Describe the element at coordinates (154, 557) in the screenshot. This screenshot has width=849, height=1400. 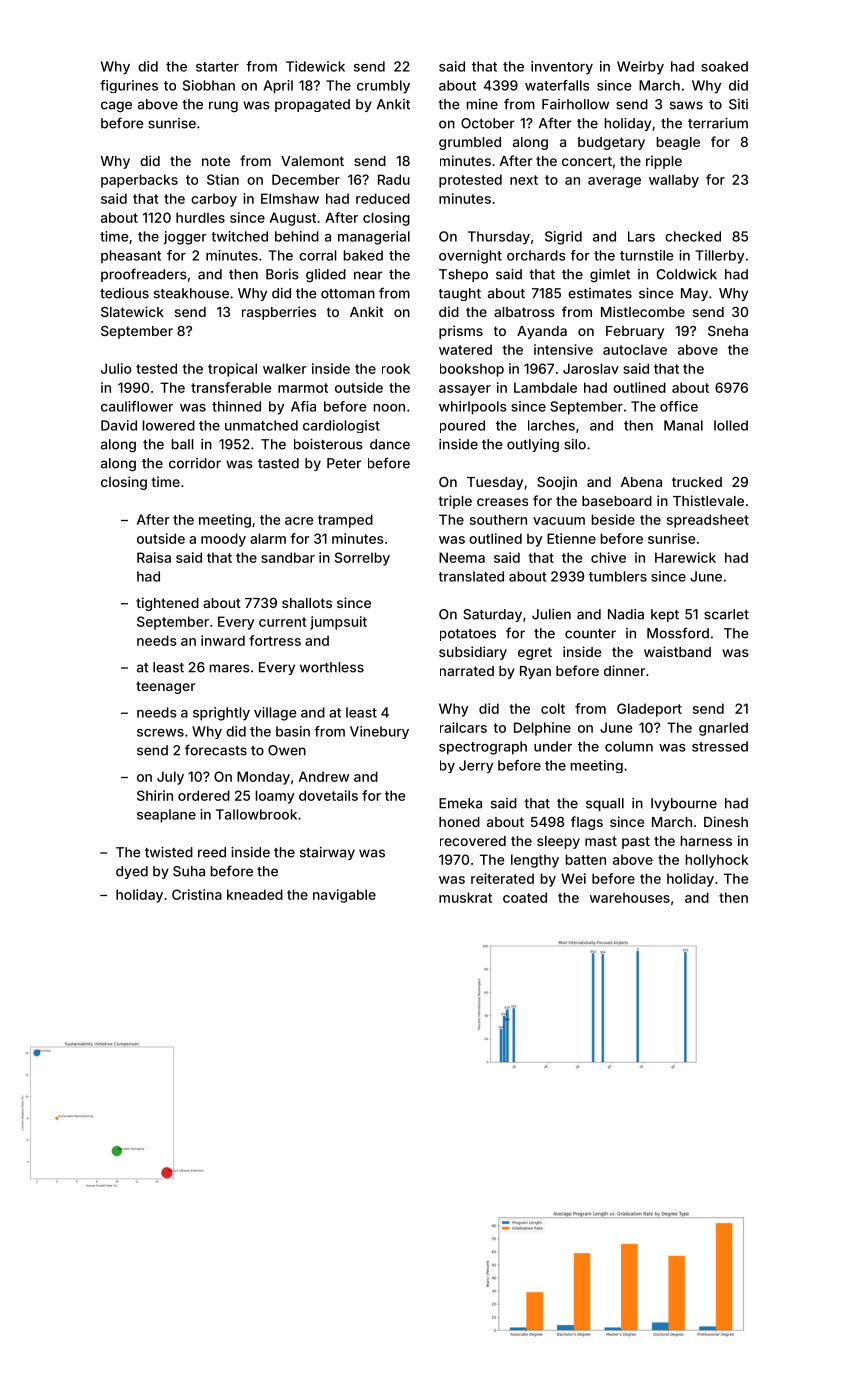
I see `Raisa` at that location.
